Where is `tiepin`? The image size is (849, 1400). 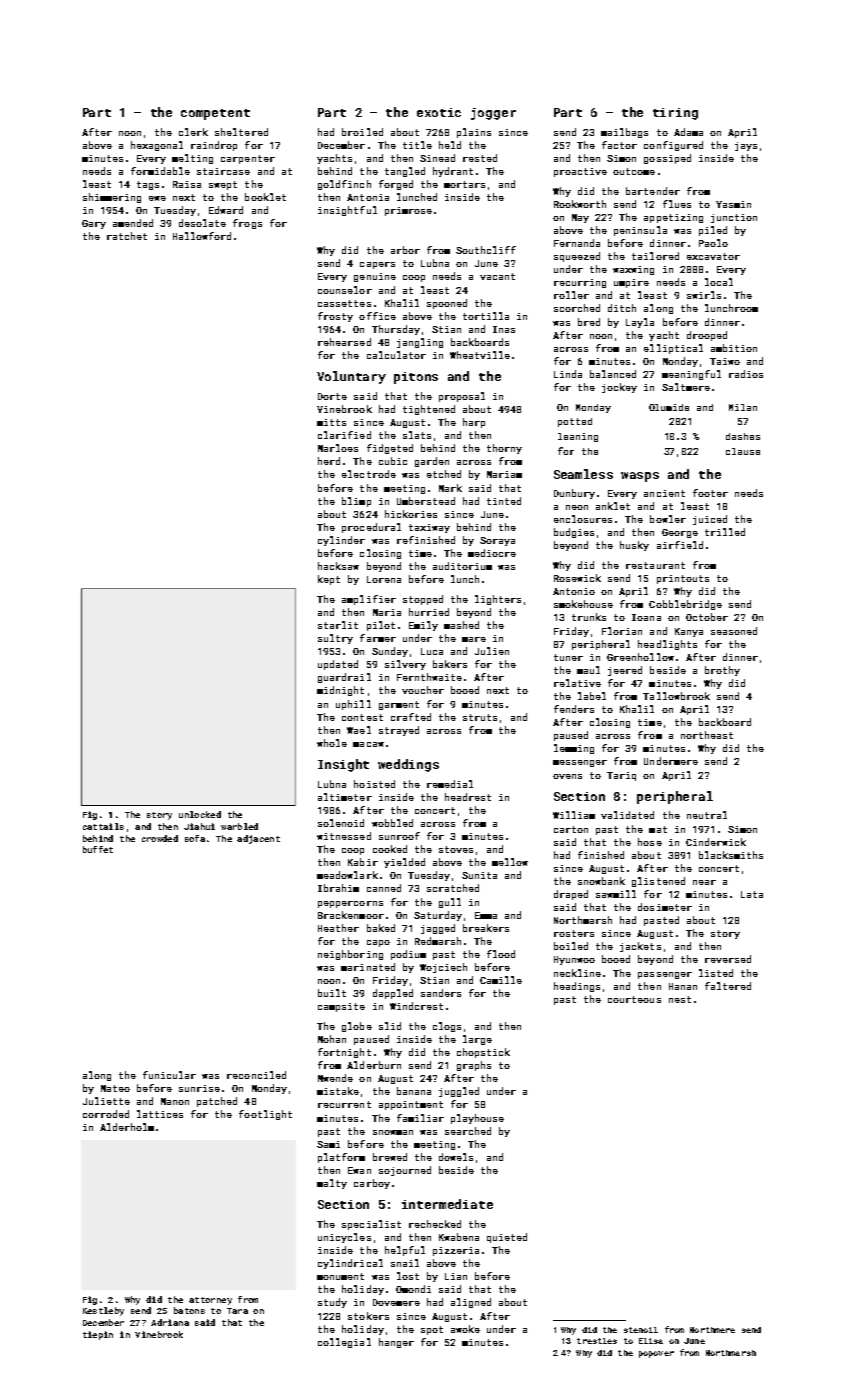
tiepin is located at coordinates (98, 1335).
